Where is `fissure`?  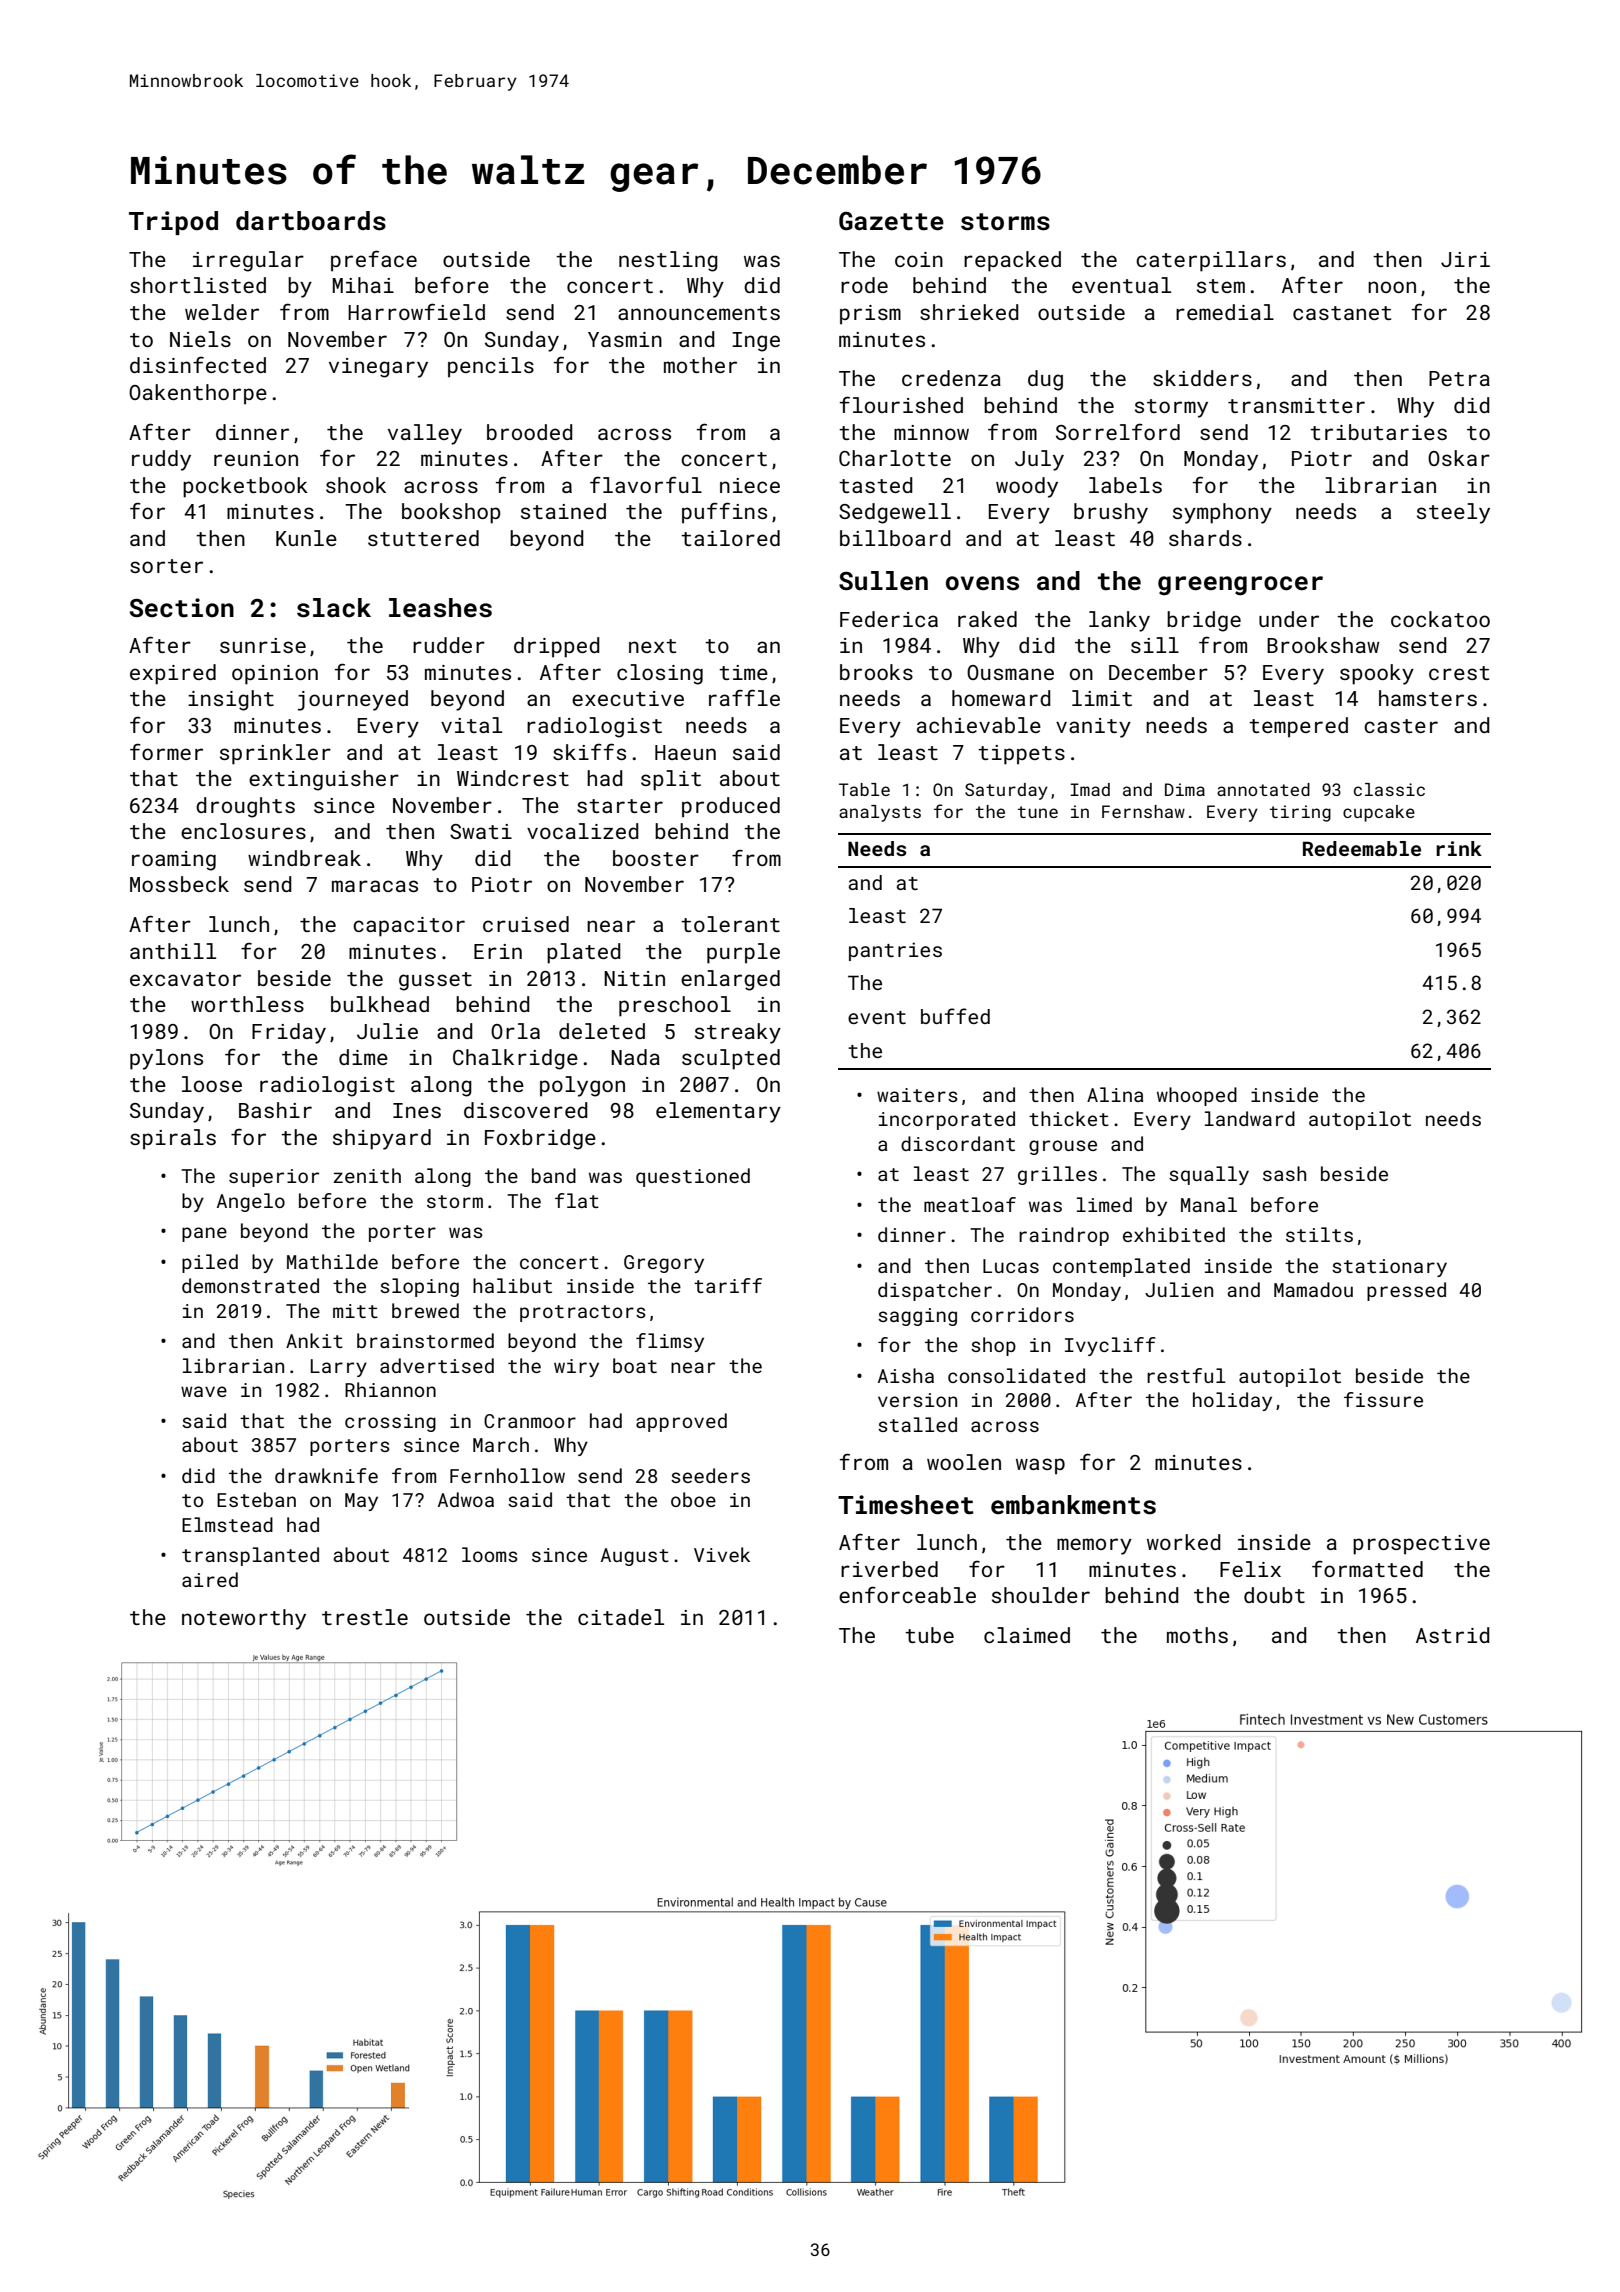 fissure is located at coordinates (1383, 1399).
